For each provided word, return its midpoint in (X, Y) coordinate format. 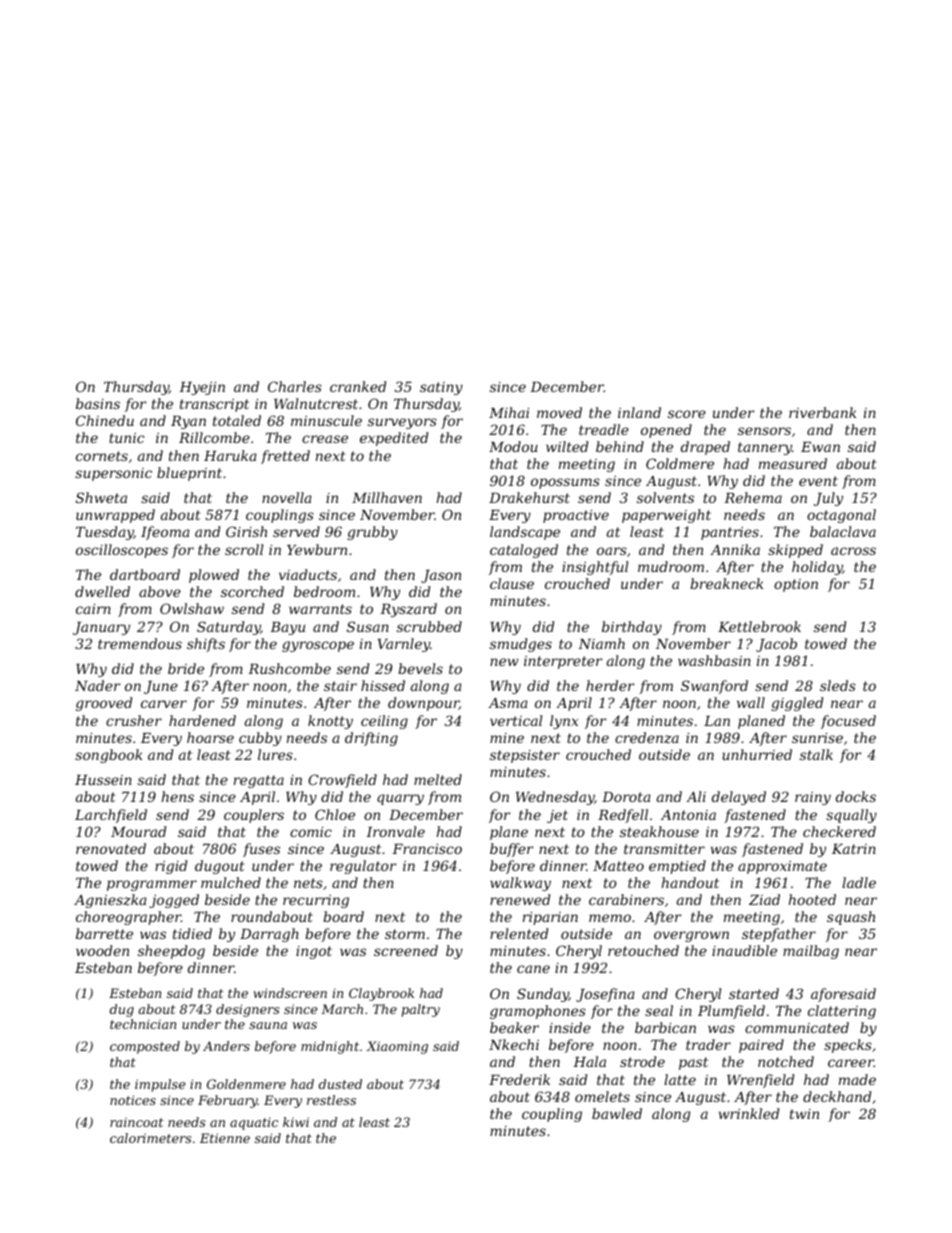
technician (143, 1024)
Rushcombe (289, 668)
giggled (797, 704)
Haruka (230, 455)
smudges (521, 645)
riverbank (823, 412)
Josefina (605, 995)
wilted (567, 446)
